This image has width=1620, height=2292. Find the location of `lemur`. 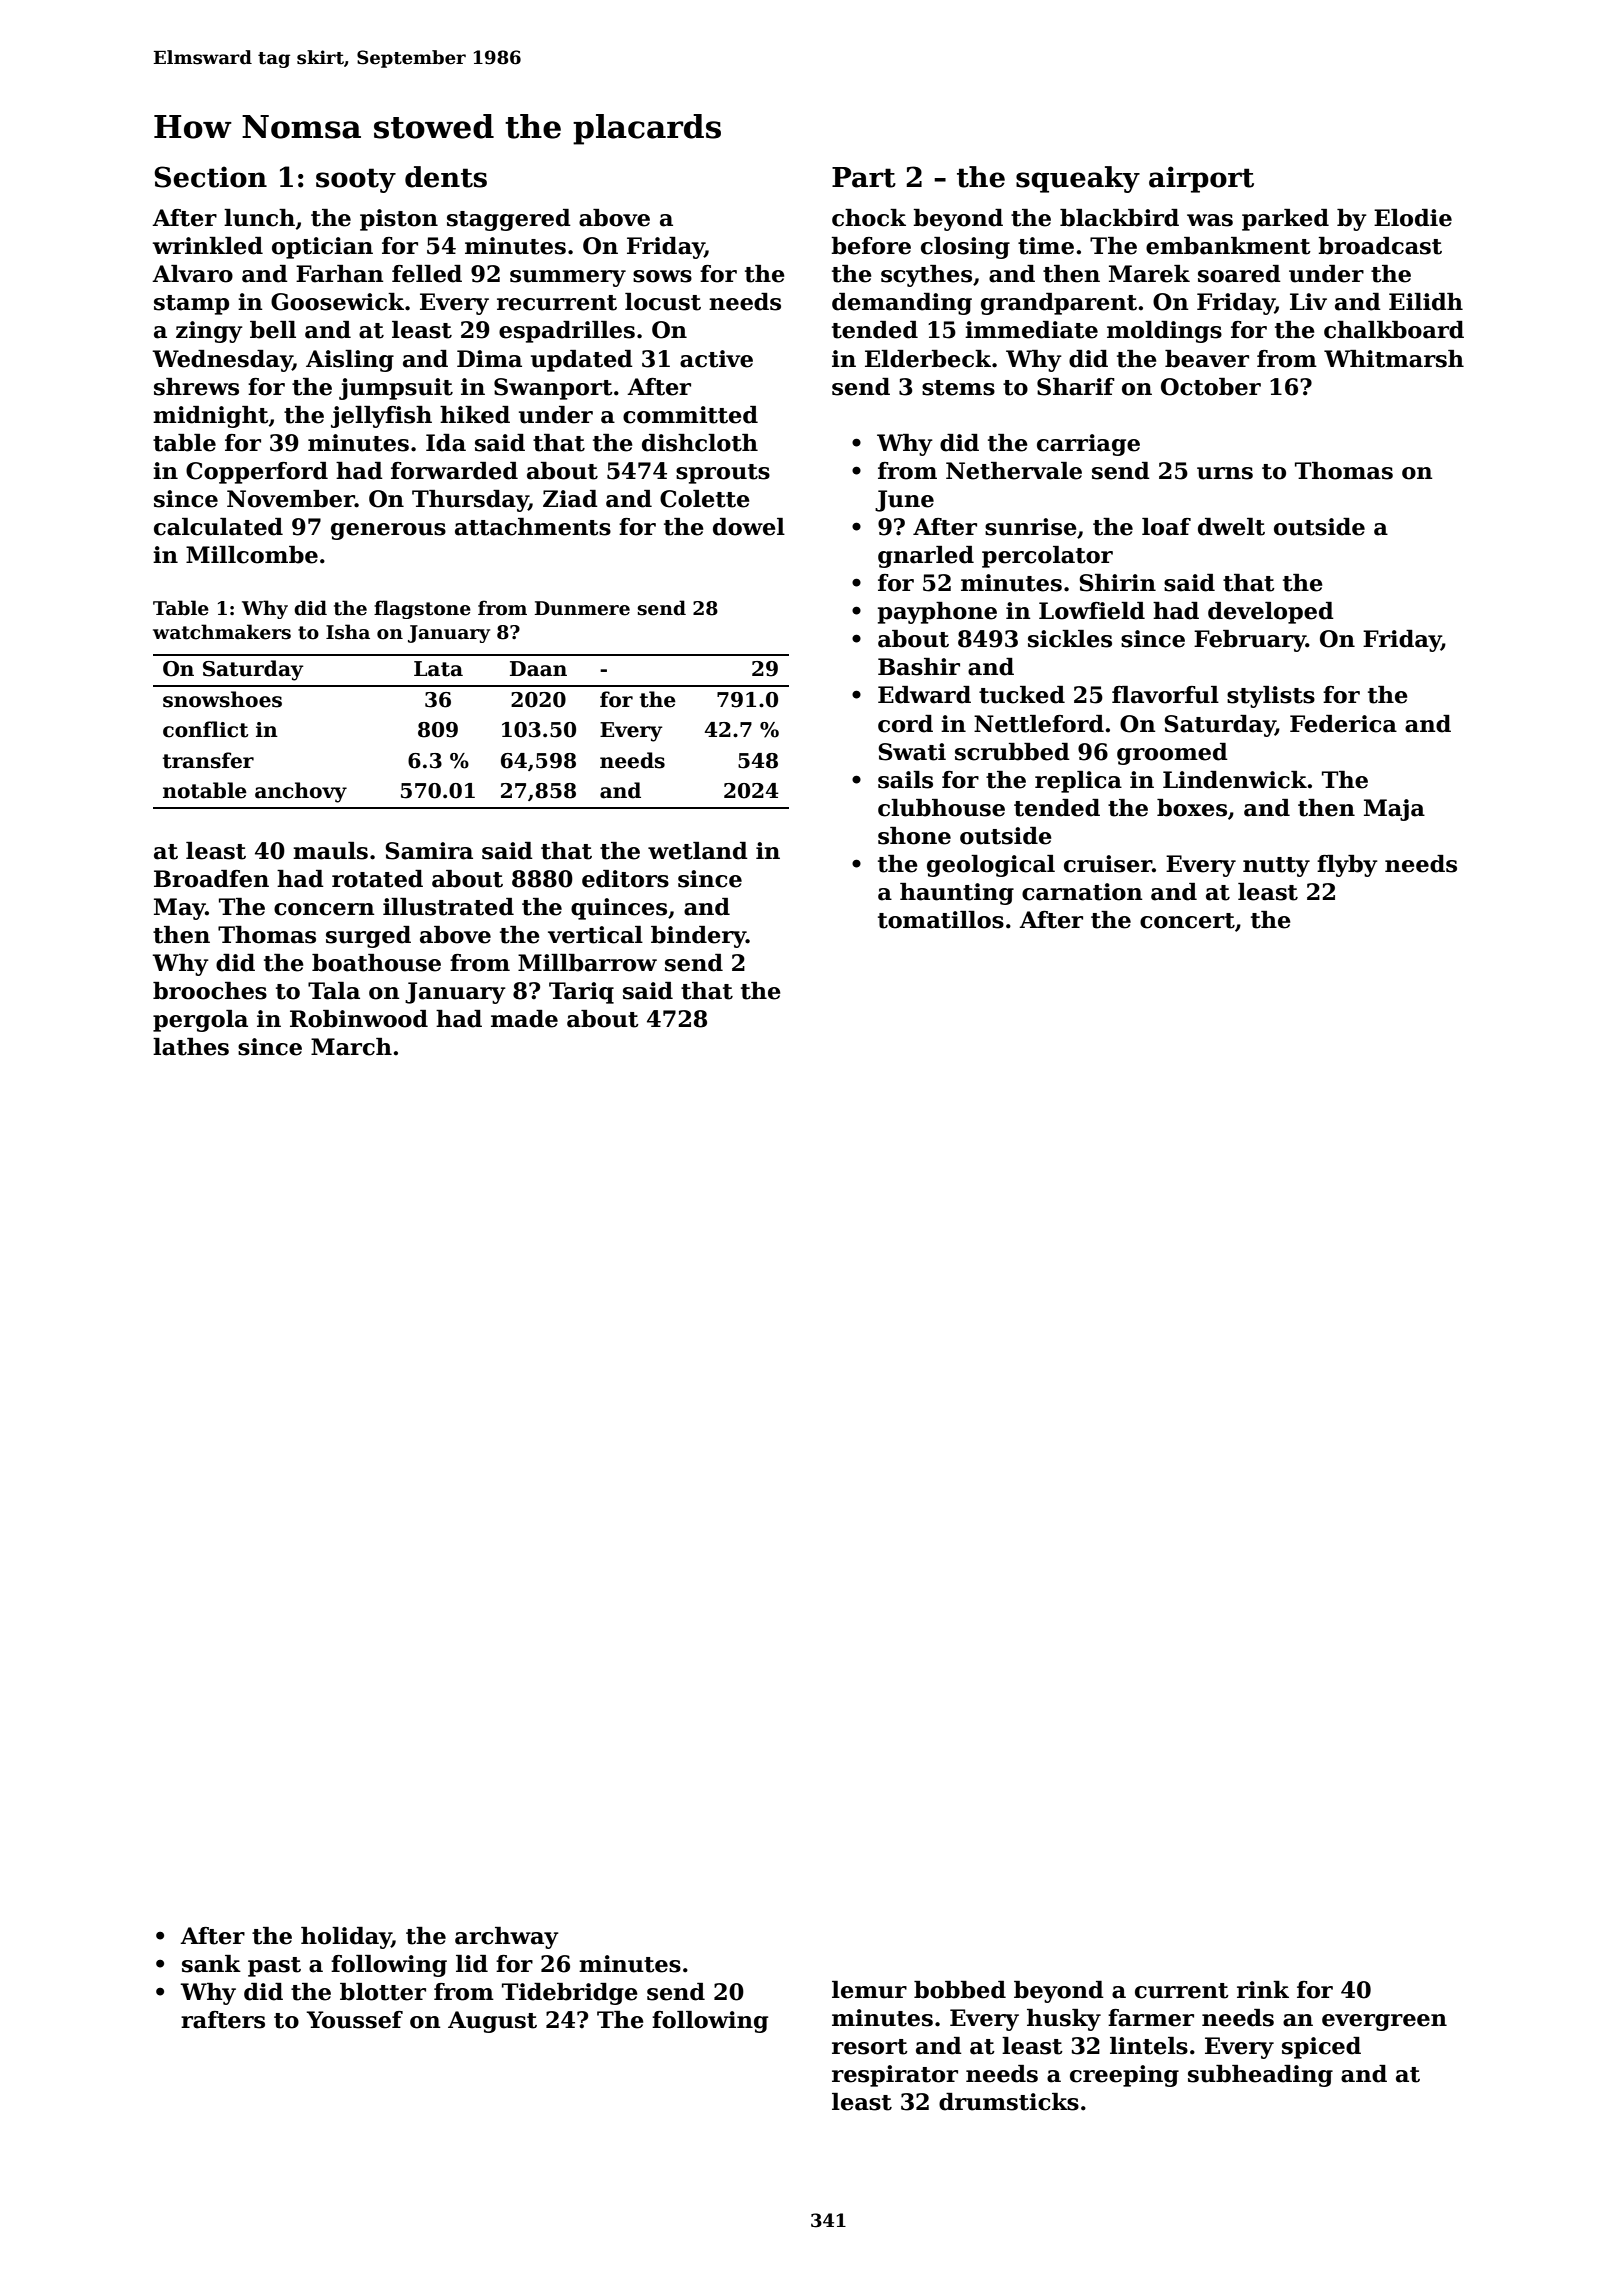

lemur is located at coordinates (869, 1990).
